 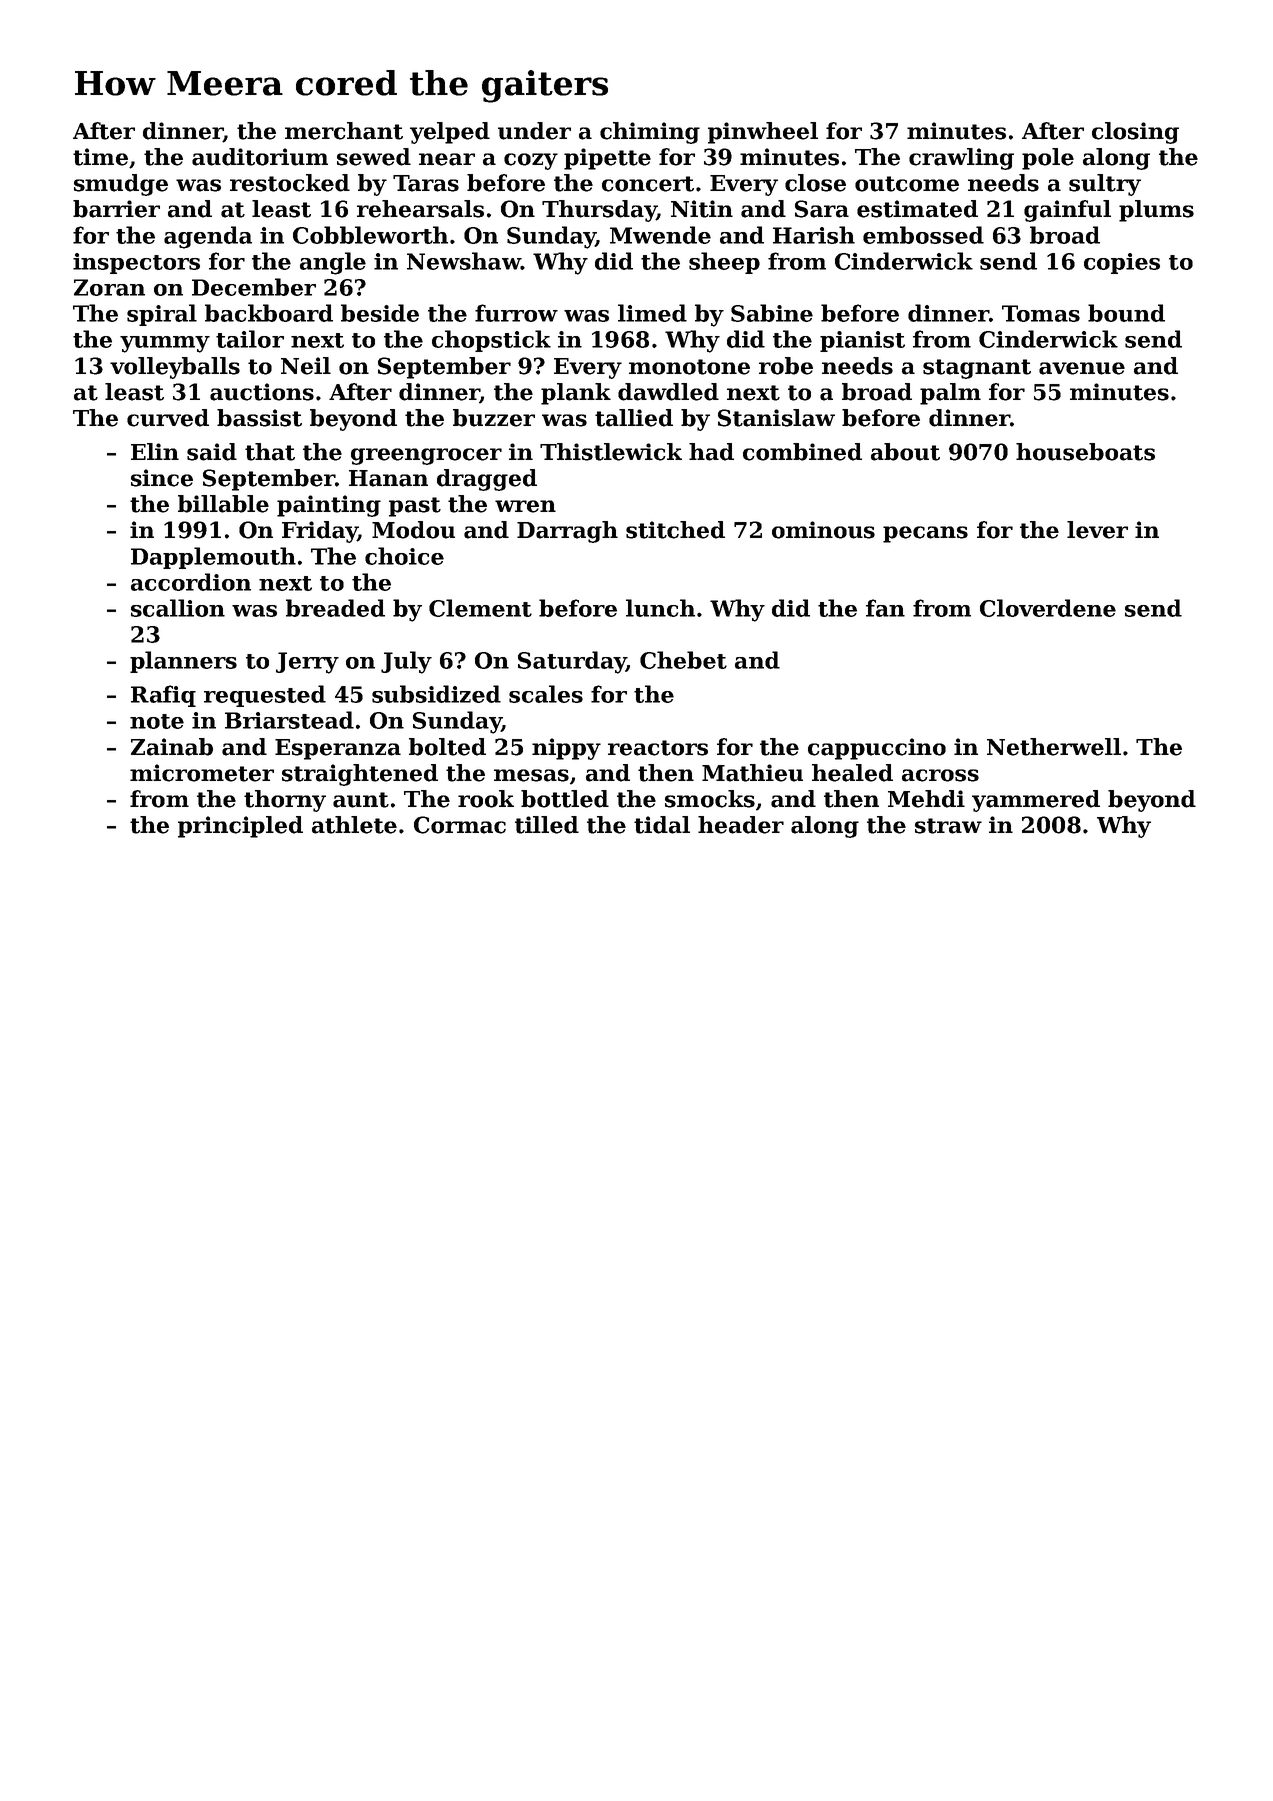 I want to click on header, so click(x=741, y=825).
